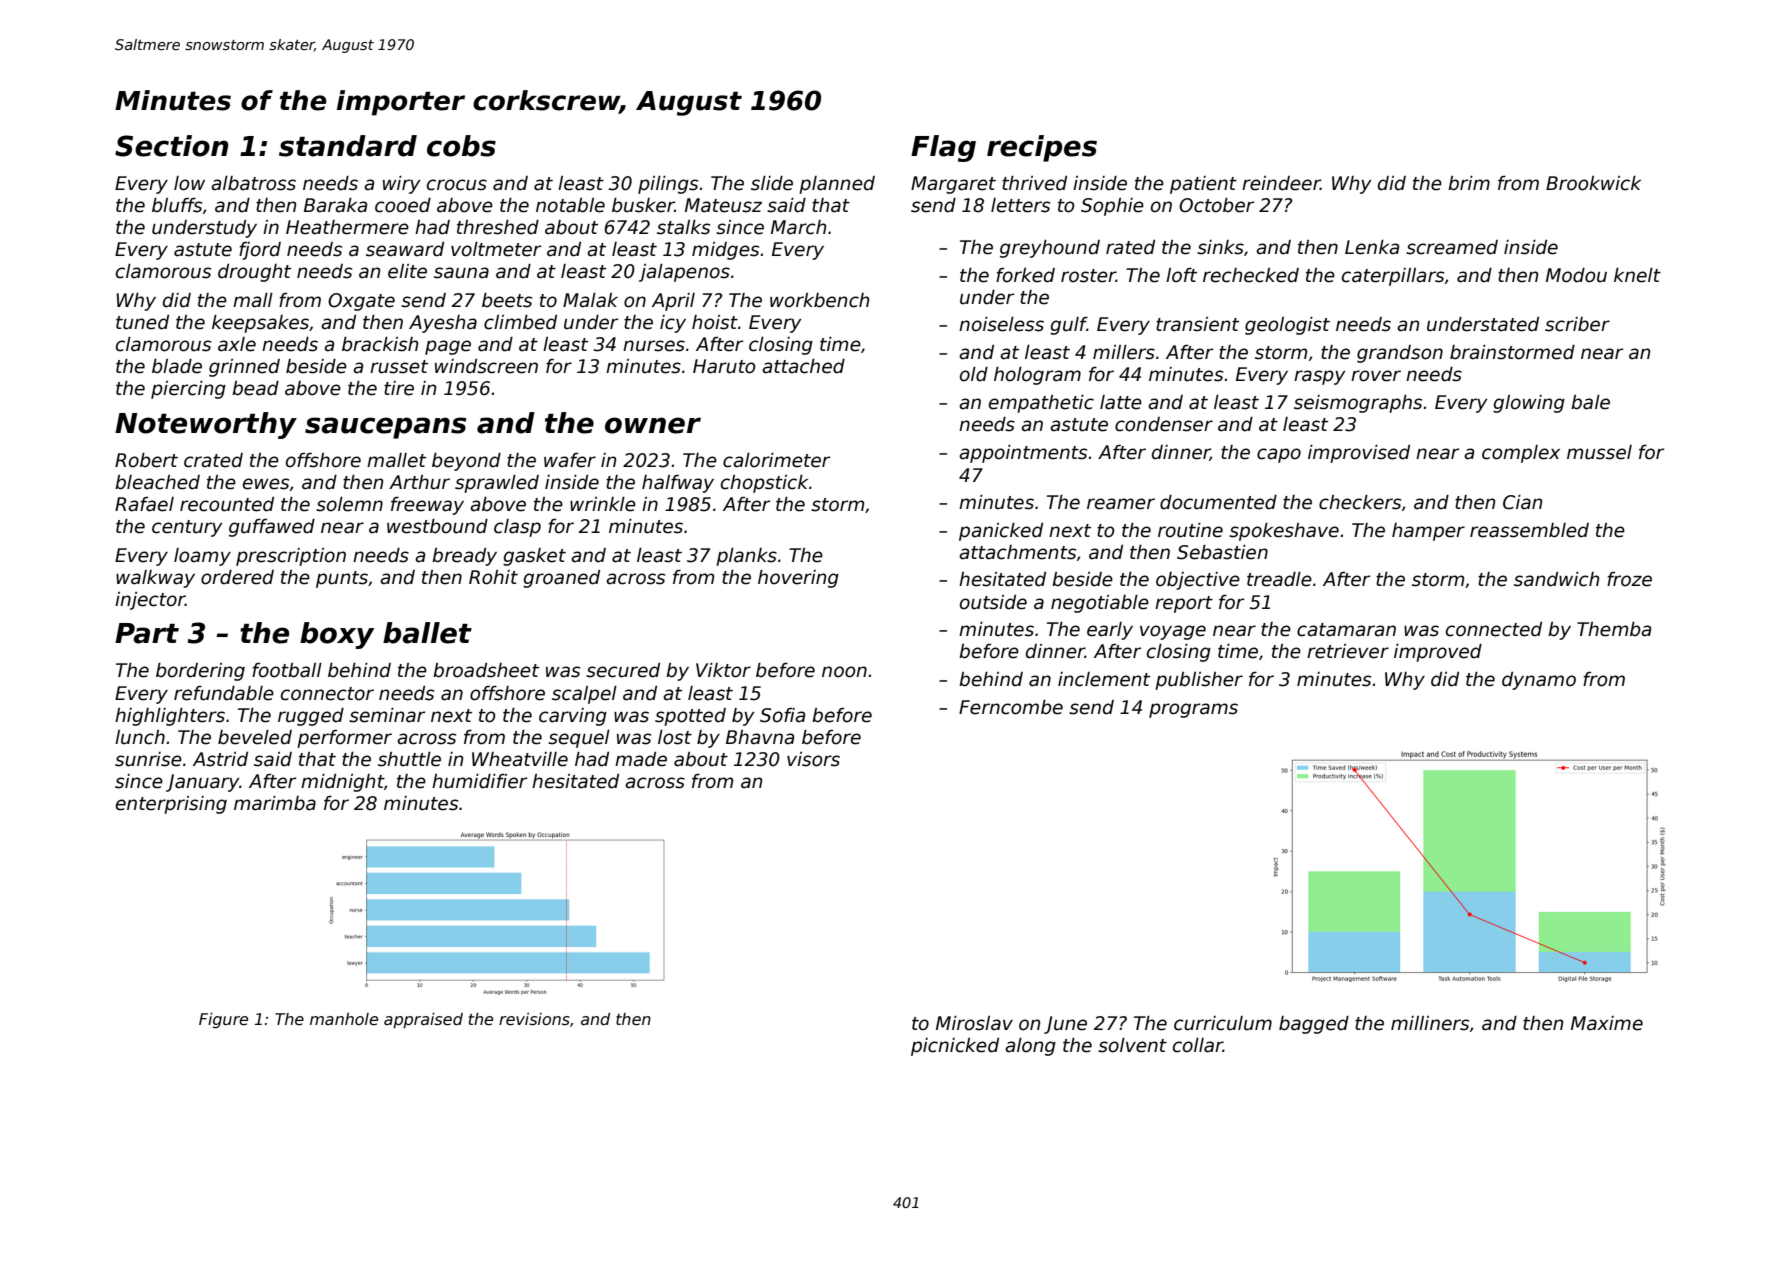 Image resolution: width=1786 pixels, height=1263 pixels. Describe the element at coordinates (1281, 183) in the screenshot. I see `reindeer` at that location.
